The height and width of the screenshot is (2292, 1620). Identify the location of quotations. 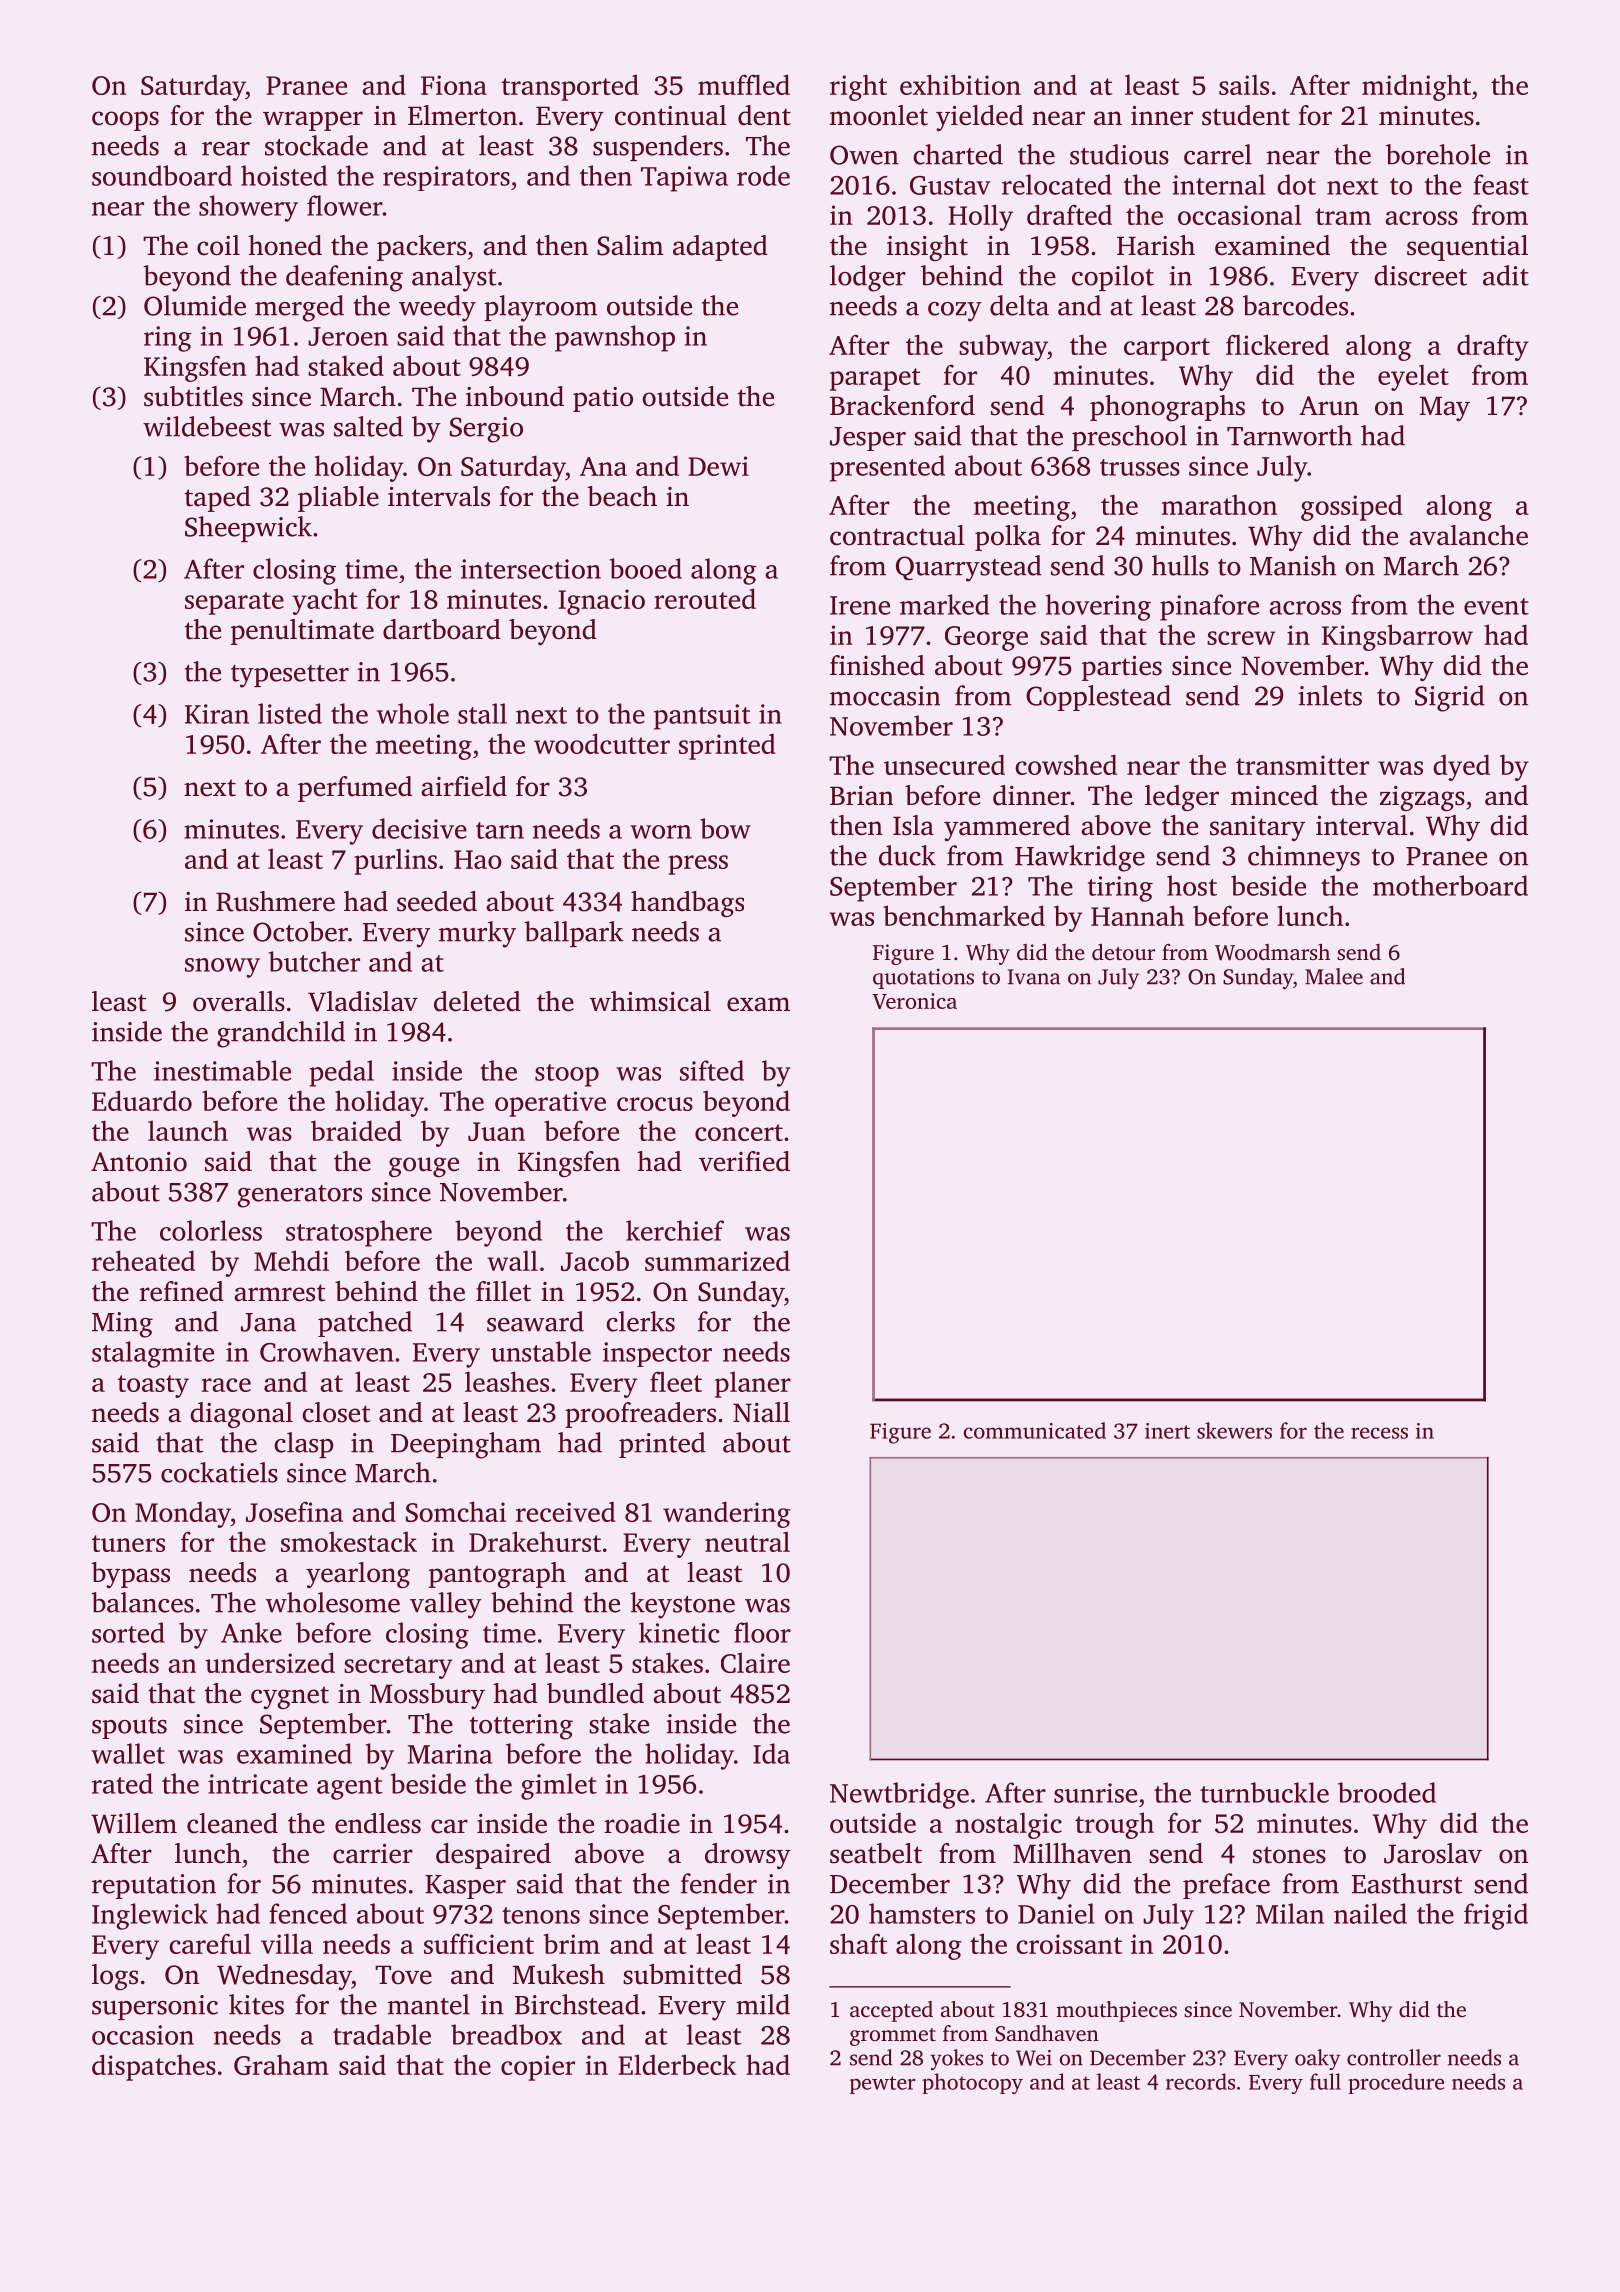
(923, 978).
